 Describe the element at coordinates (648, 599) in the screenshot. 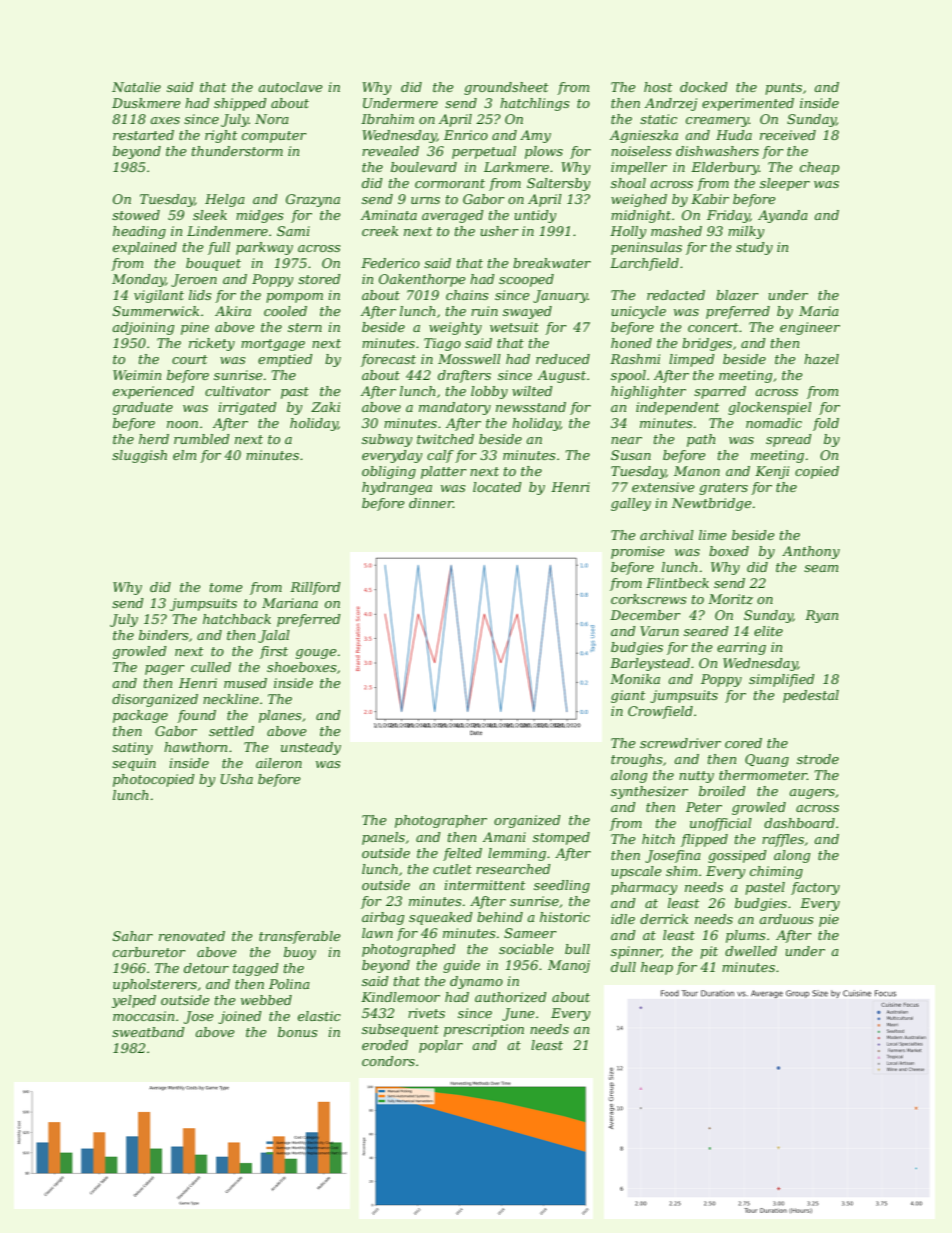

I see `corkscrews` at that location.
